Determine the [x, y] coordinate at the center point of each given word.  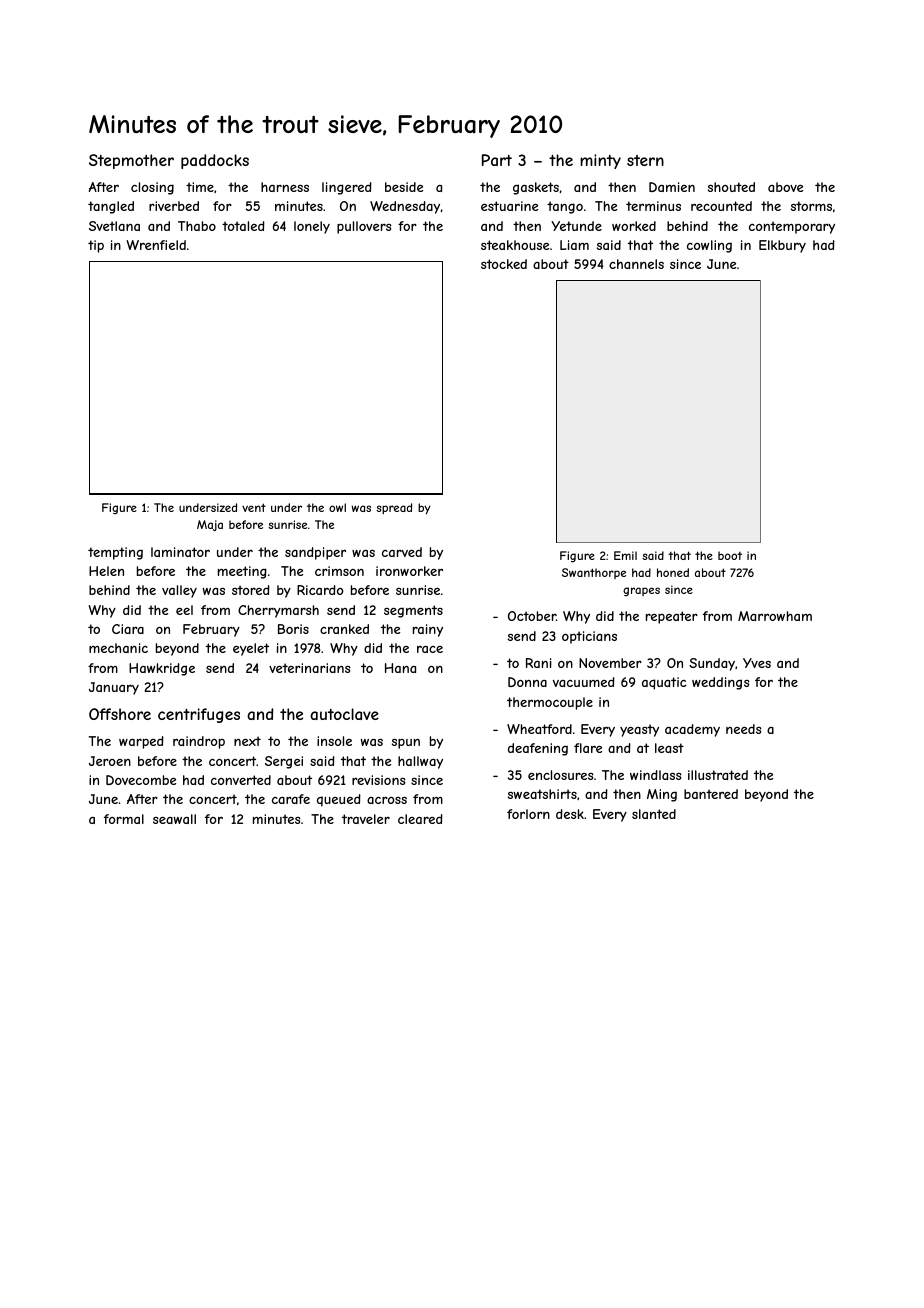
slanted [654, 814]
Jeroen [110, 761]
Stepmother [131, 161]
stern [645, 160]
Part [497, 160]
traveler [366, 819]
